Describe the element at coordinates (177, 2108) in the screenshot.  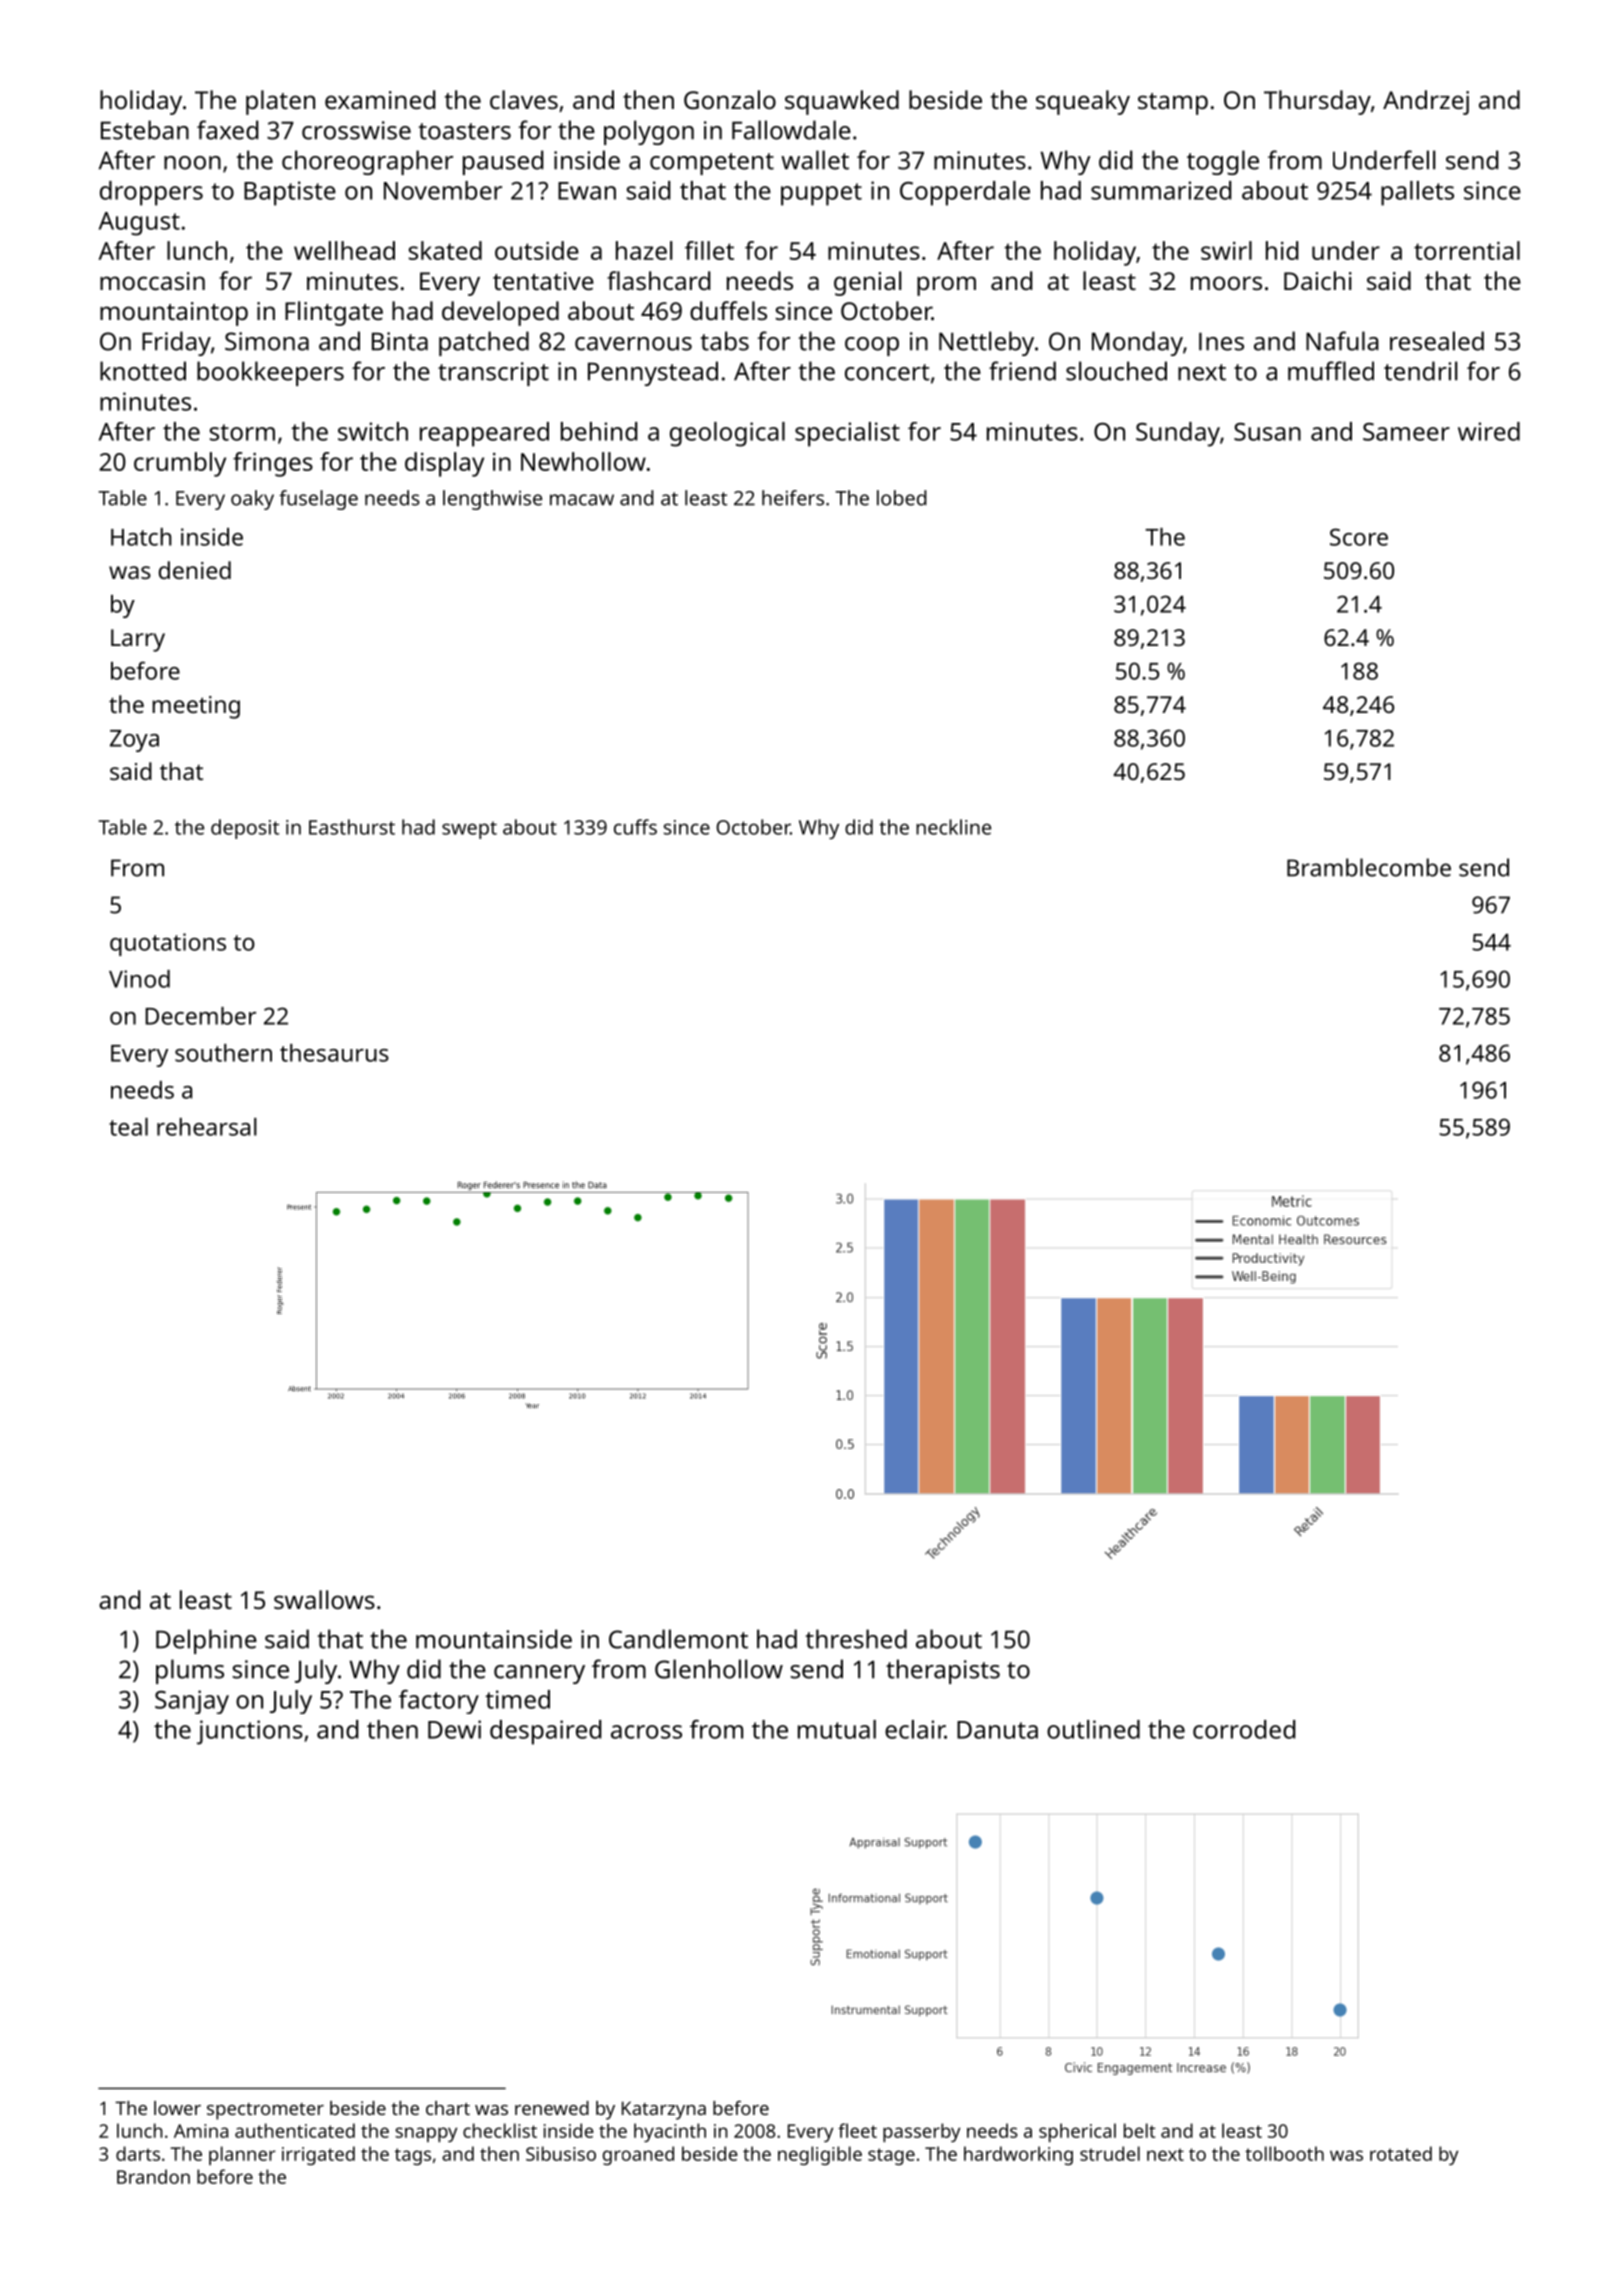
I see `lower` at that location.
